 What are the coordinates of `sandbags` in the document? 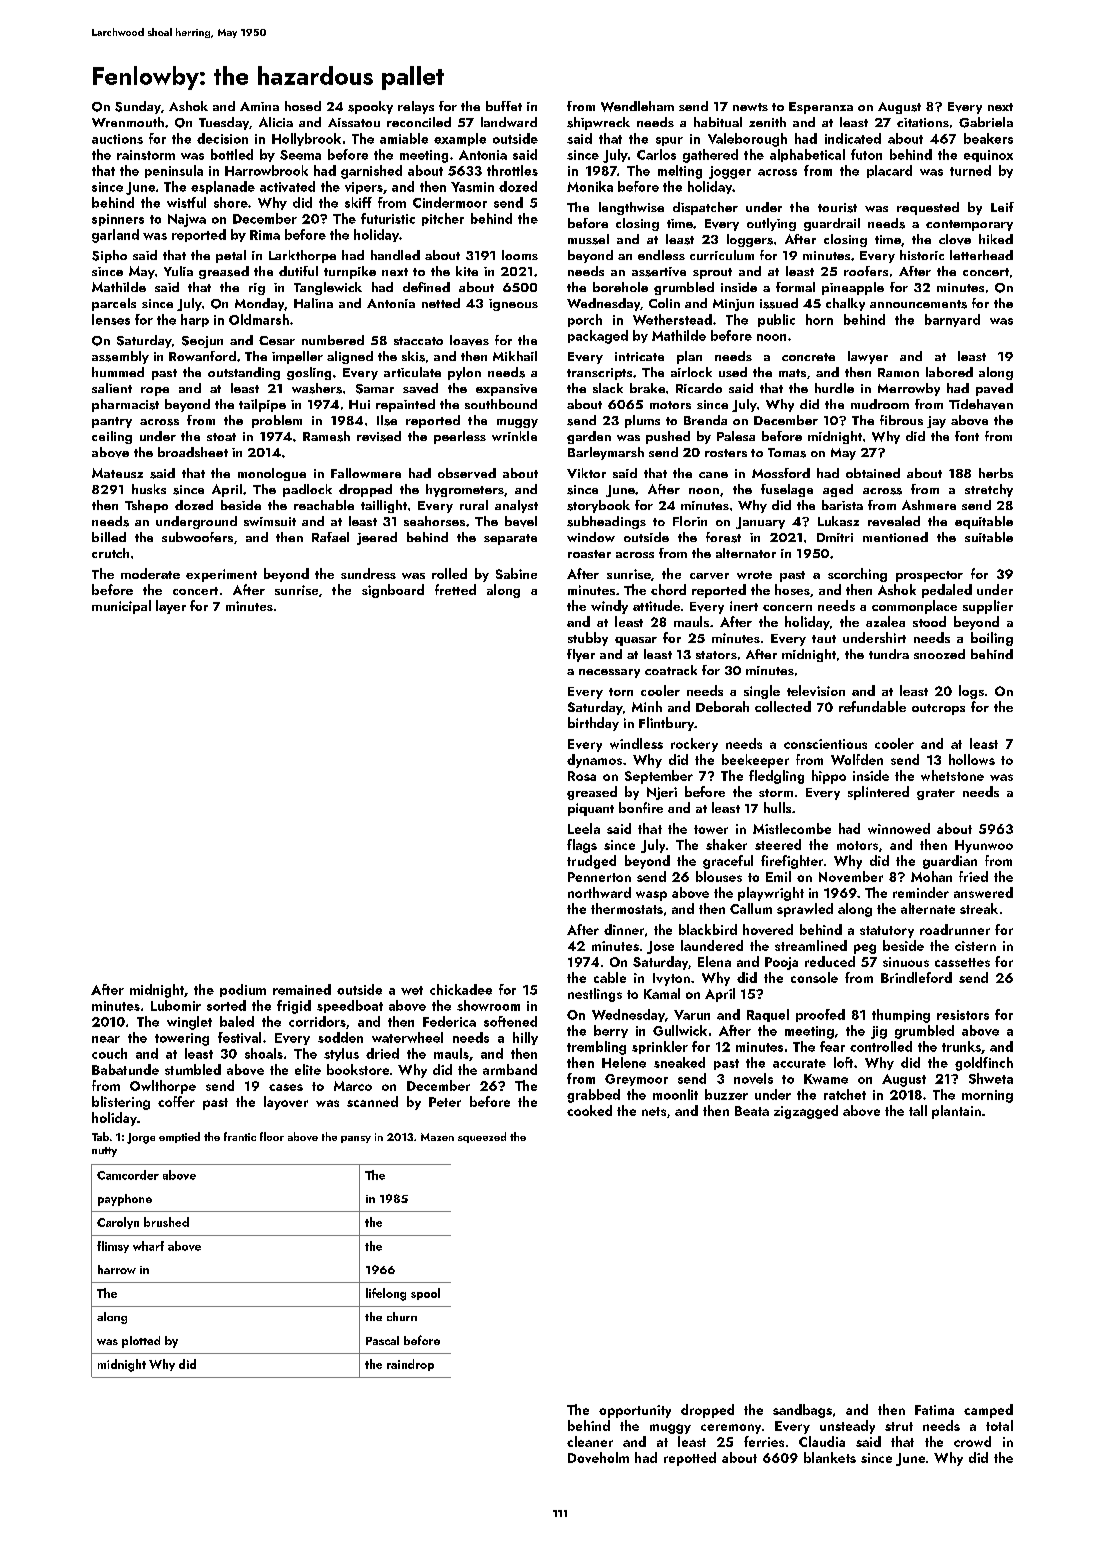 It's located at (802, 1411).
